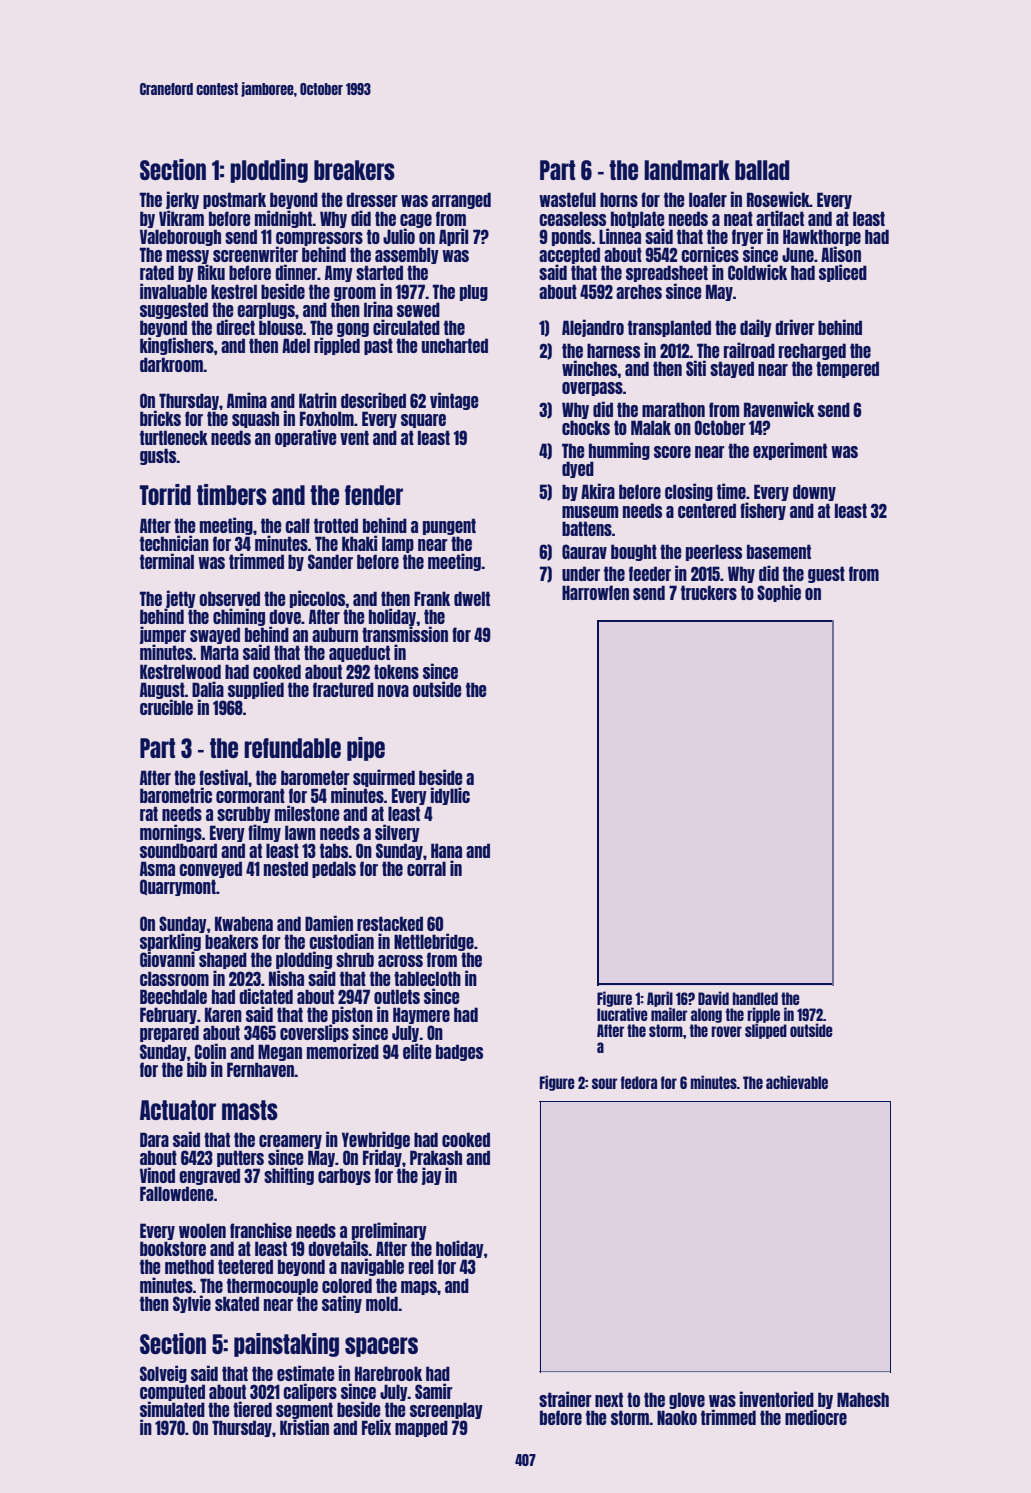 This document has height=1493, width=1031. What do you see at coordinates (280, 1052) in the document?
I see `Megan` at bounding box center [280, 1052].
